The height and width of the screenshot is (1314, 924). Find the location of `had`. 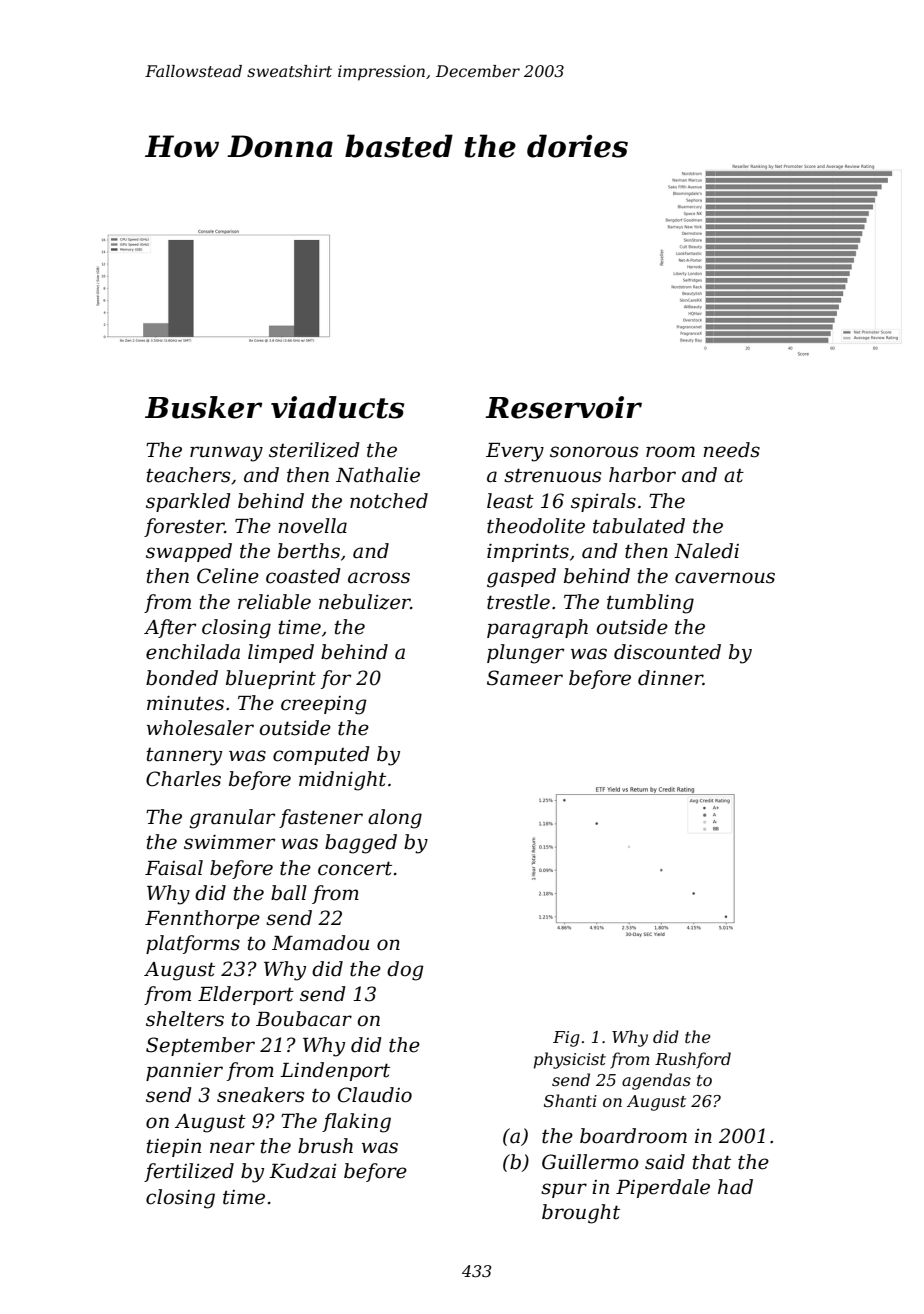

had is located at coordinates (735, 1187).
